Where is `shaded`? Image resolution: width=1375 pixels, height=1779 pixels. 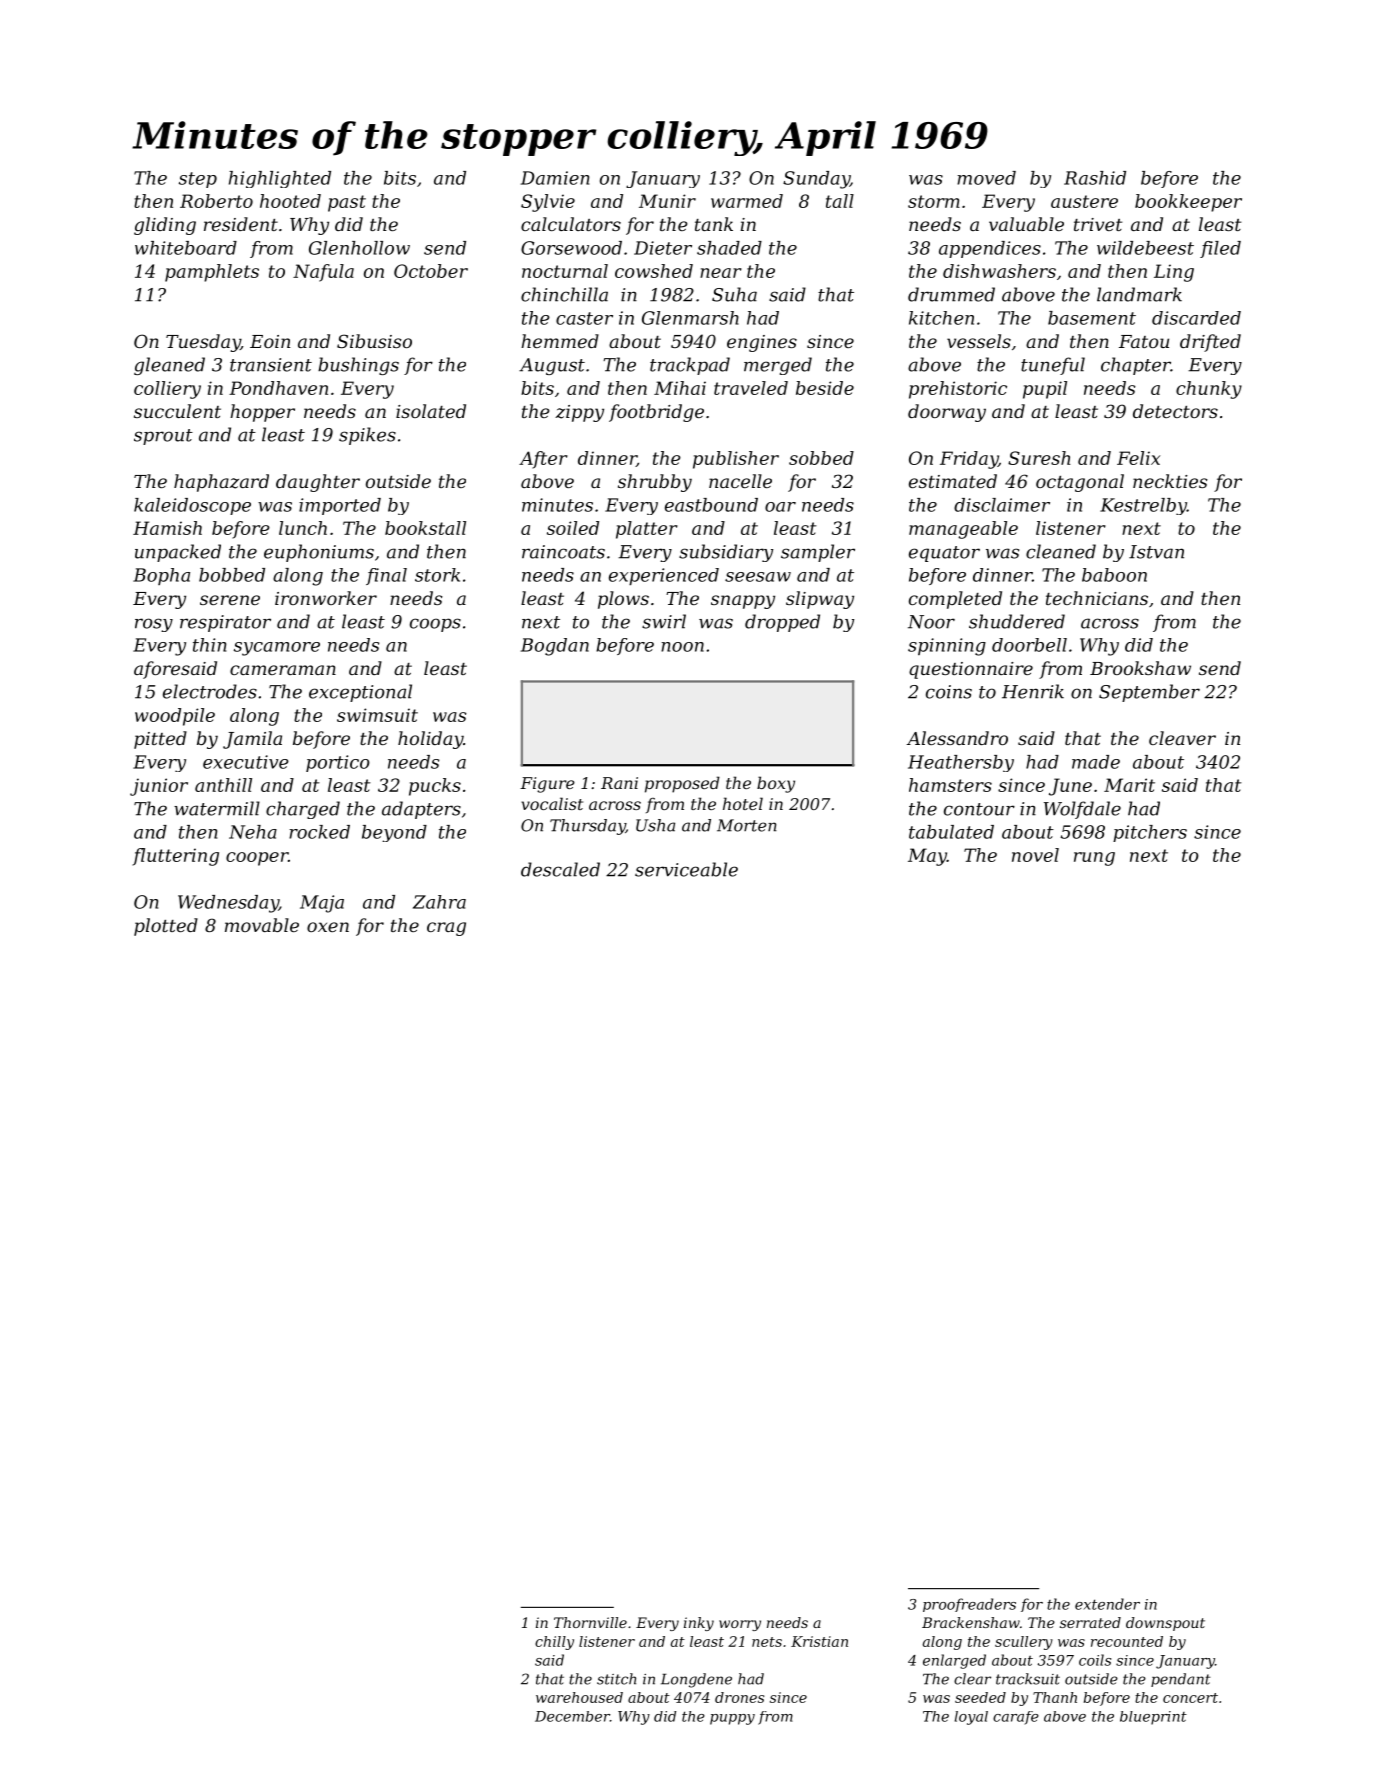
shaded is located at coordinates (729, 248).
